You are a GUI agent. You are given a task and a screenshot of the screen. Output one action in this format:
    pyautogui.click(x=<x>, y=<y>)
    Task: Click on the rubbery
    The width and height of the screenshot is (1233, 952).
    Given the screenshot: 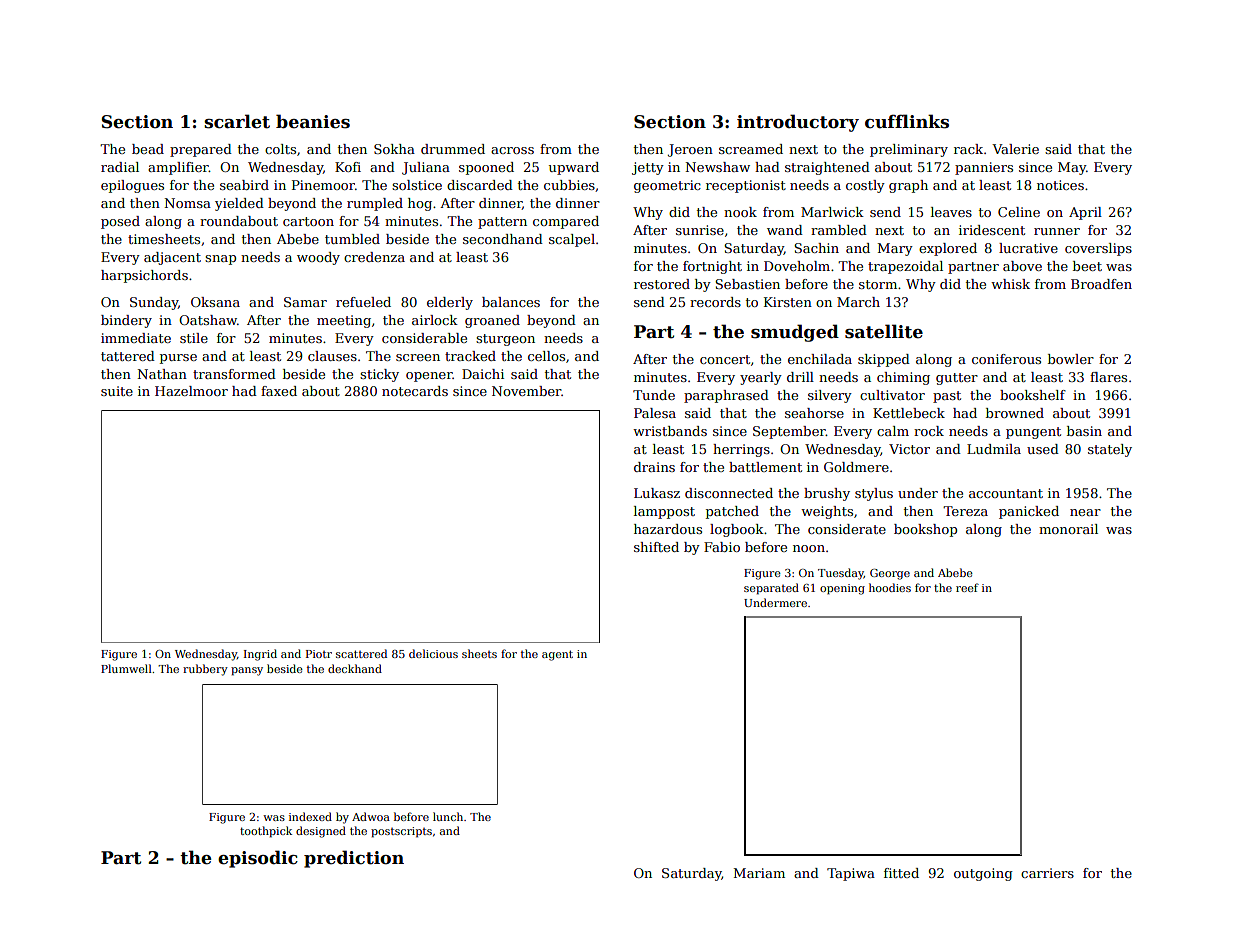 What is the action you would take?
    pyautogui.click(x=205, y=670)
